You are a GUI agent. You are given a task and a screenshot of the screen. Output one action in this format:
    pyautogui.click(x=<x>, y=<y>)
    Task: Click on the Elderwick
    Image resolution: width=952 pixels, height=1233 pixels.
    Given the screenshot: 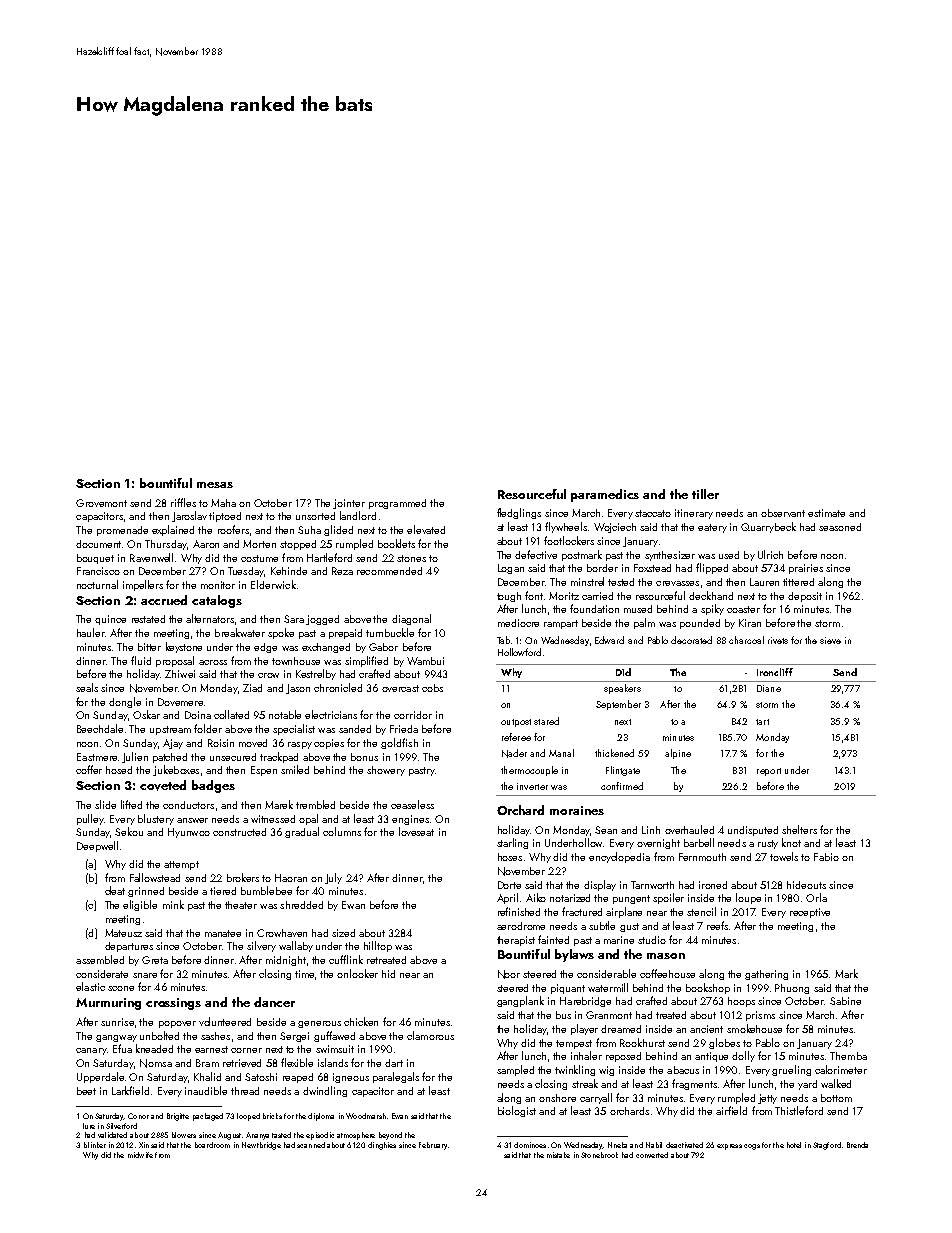 What is the action you would take?
    pyautogui.click(x=273, y=584)
